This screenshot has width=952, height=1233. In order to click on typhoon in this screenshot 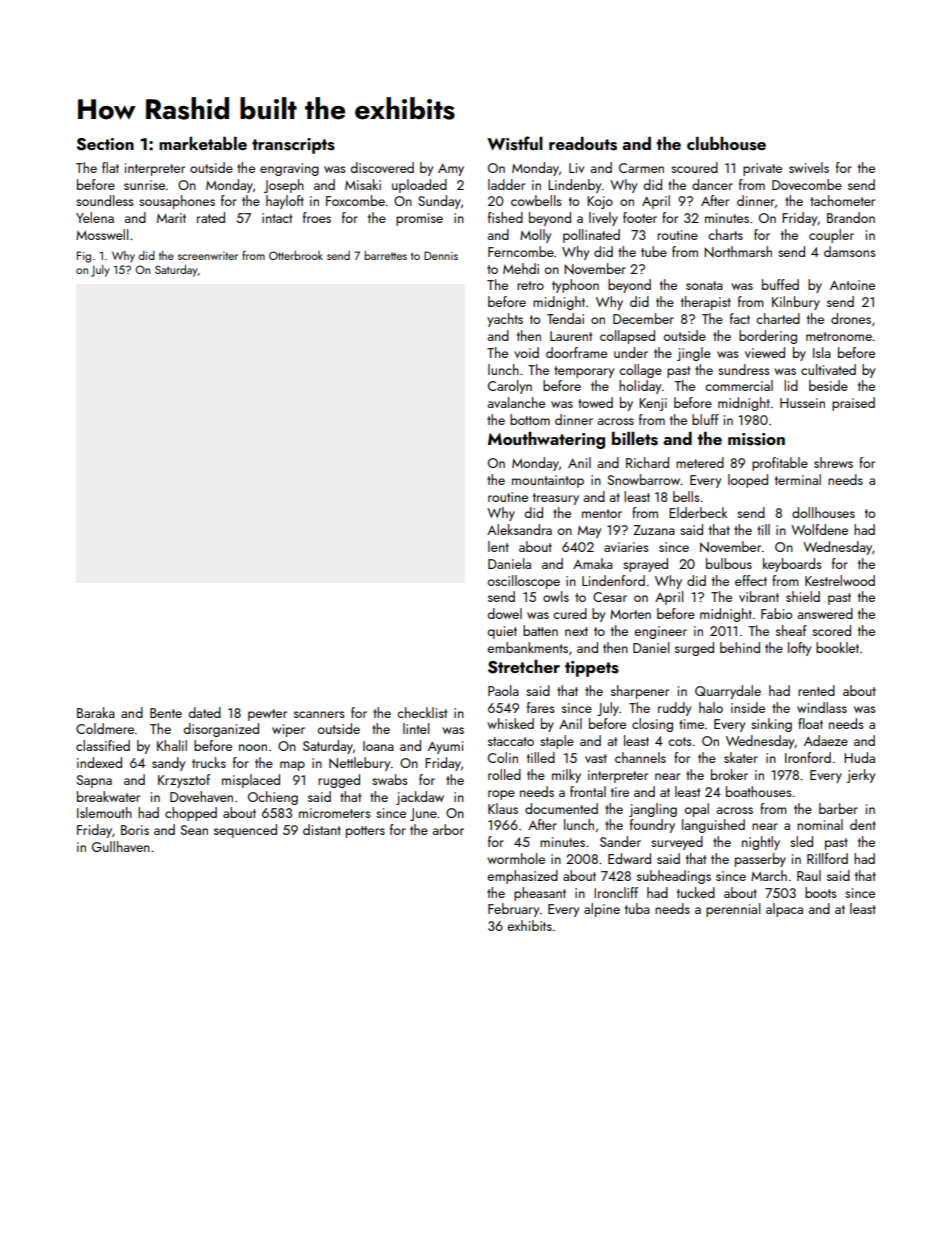, I will do `click(575, 286)`.
